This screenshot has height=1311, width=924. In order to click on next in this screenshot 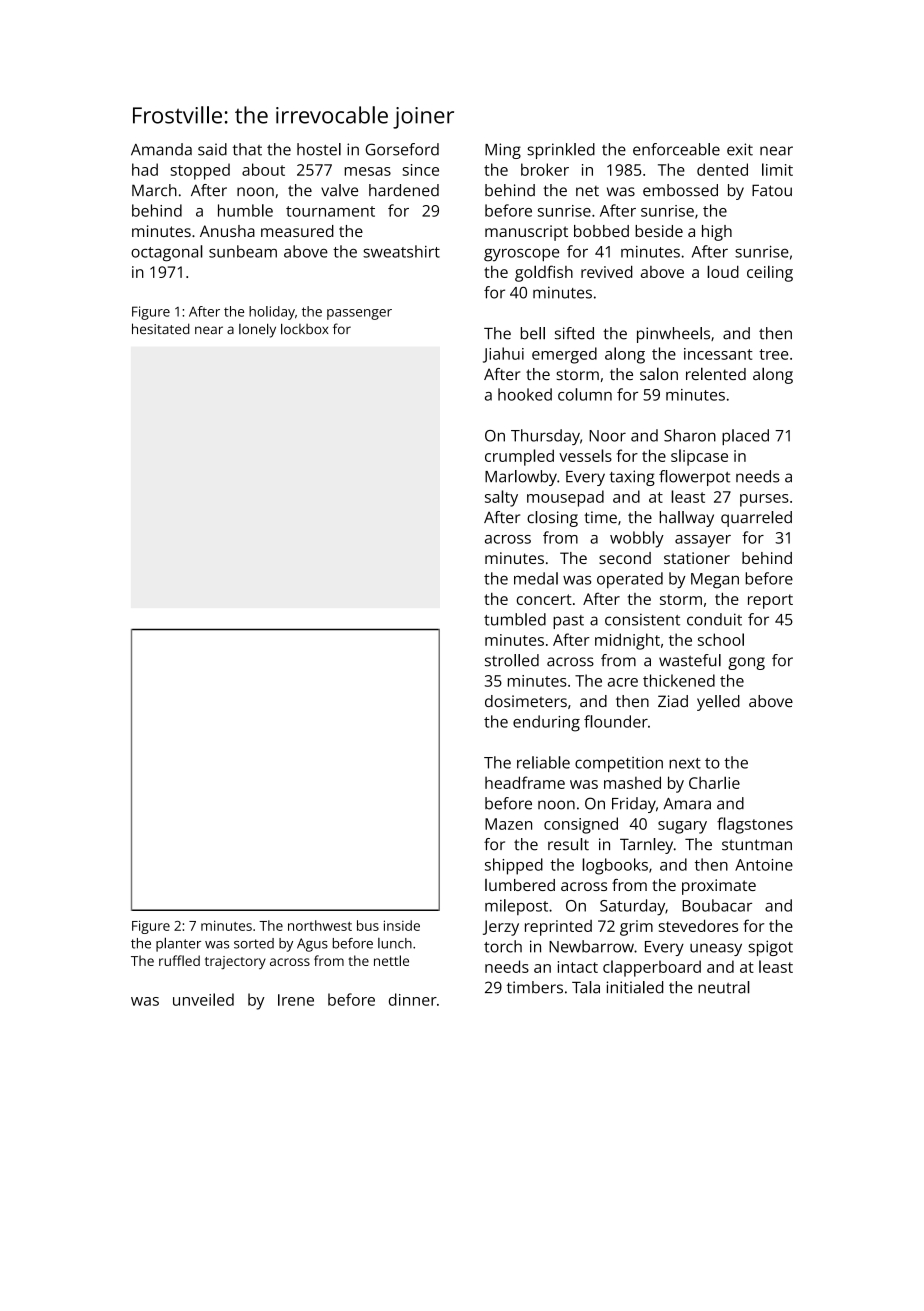, I will do `click(685, 763)`.
